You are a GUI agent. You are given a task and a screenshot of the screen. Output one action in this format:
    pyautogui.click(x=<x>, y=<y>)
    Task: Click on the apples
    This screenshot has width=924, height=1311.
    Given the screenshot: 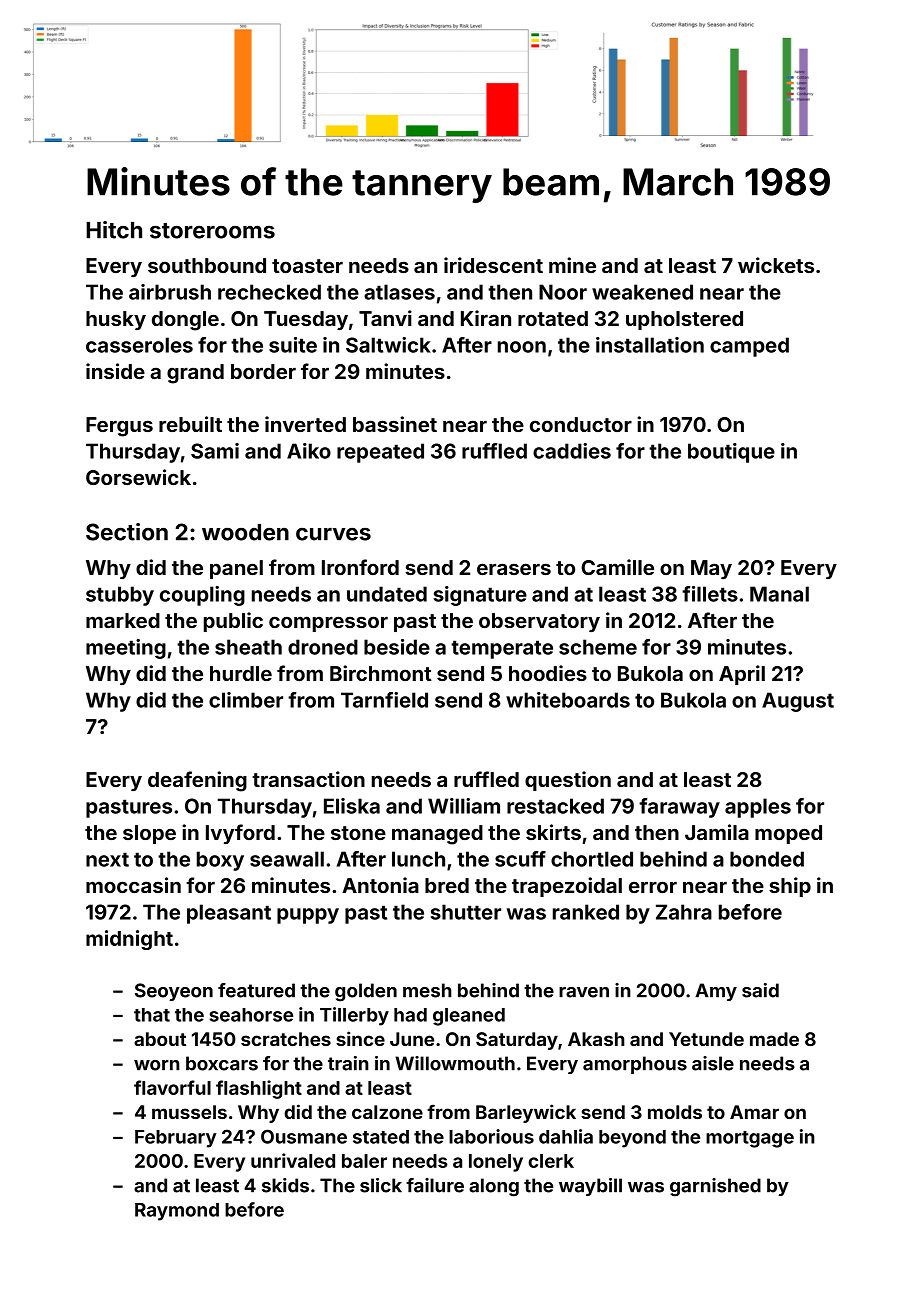 What is the action you would take?
    pyautogui.click(x=758, y=808)
